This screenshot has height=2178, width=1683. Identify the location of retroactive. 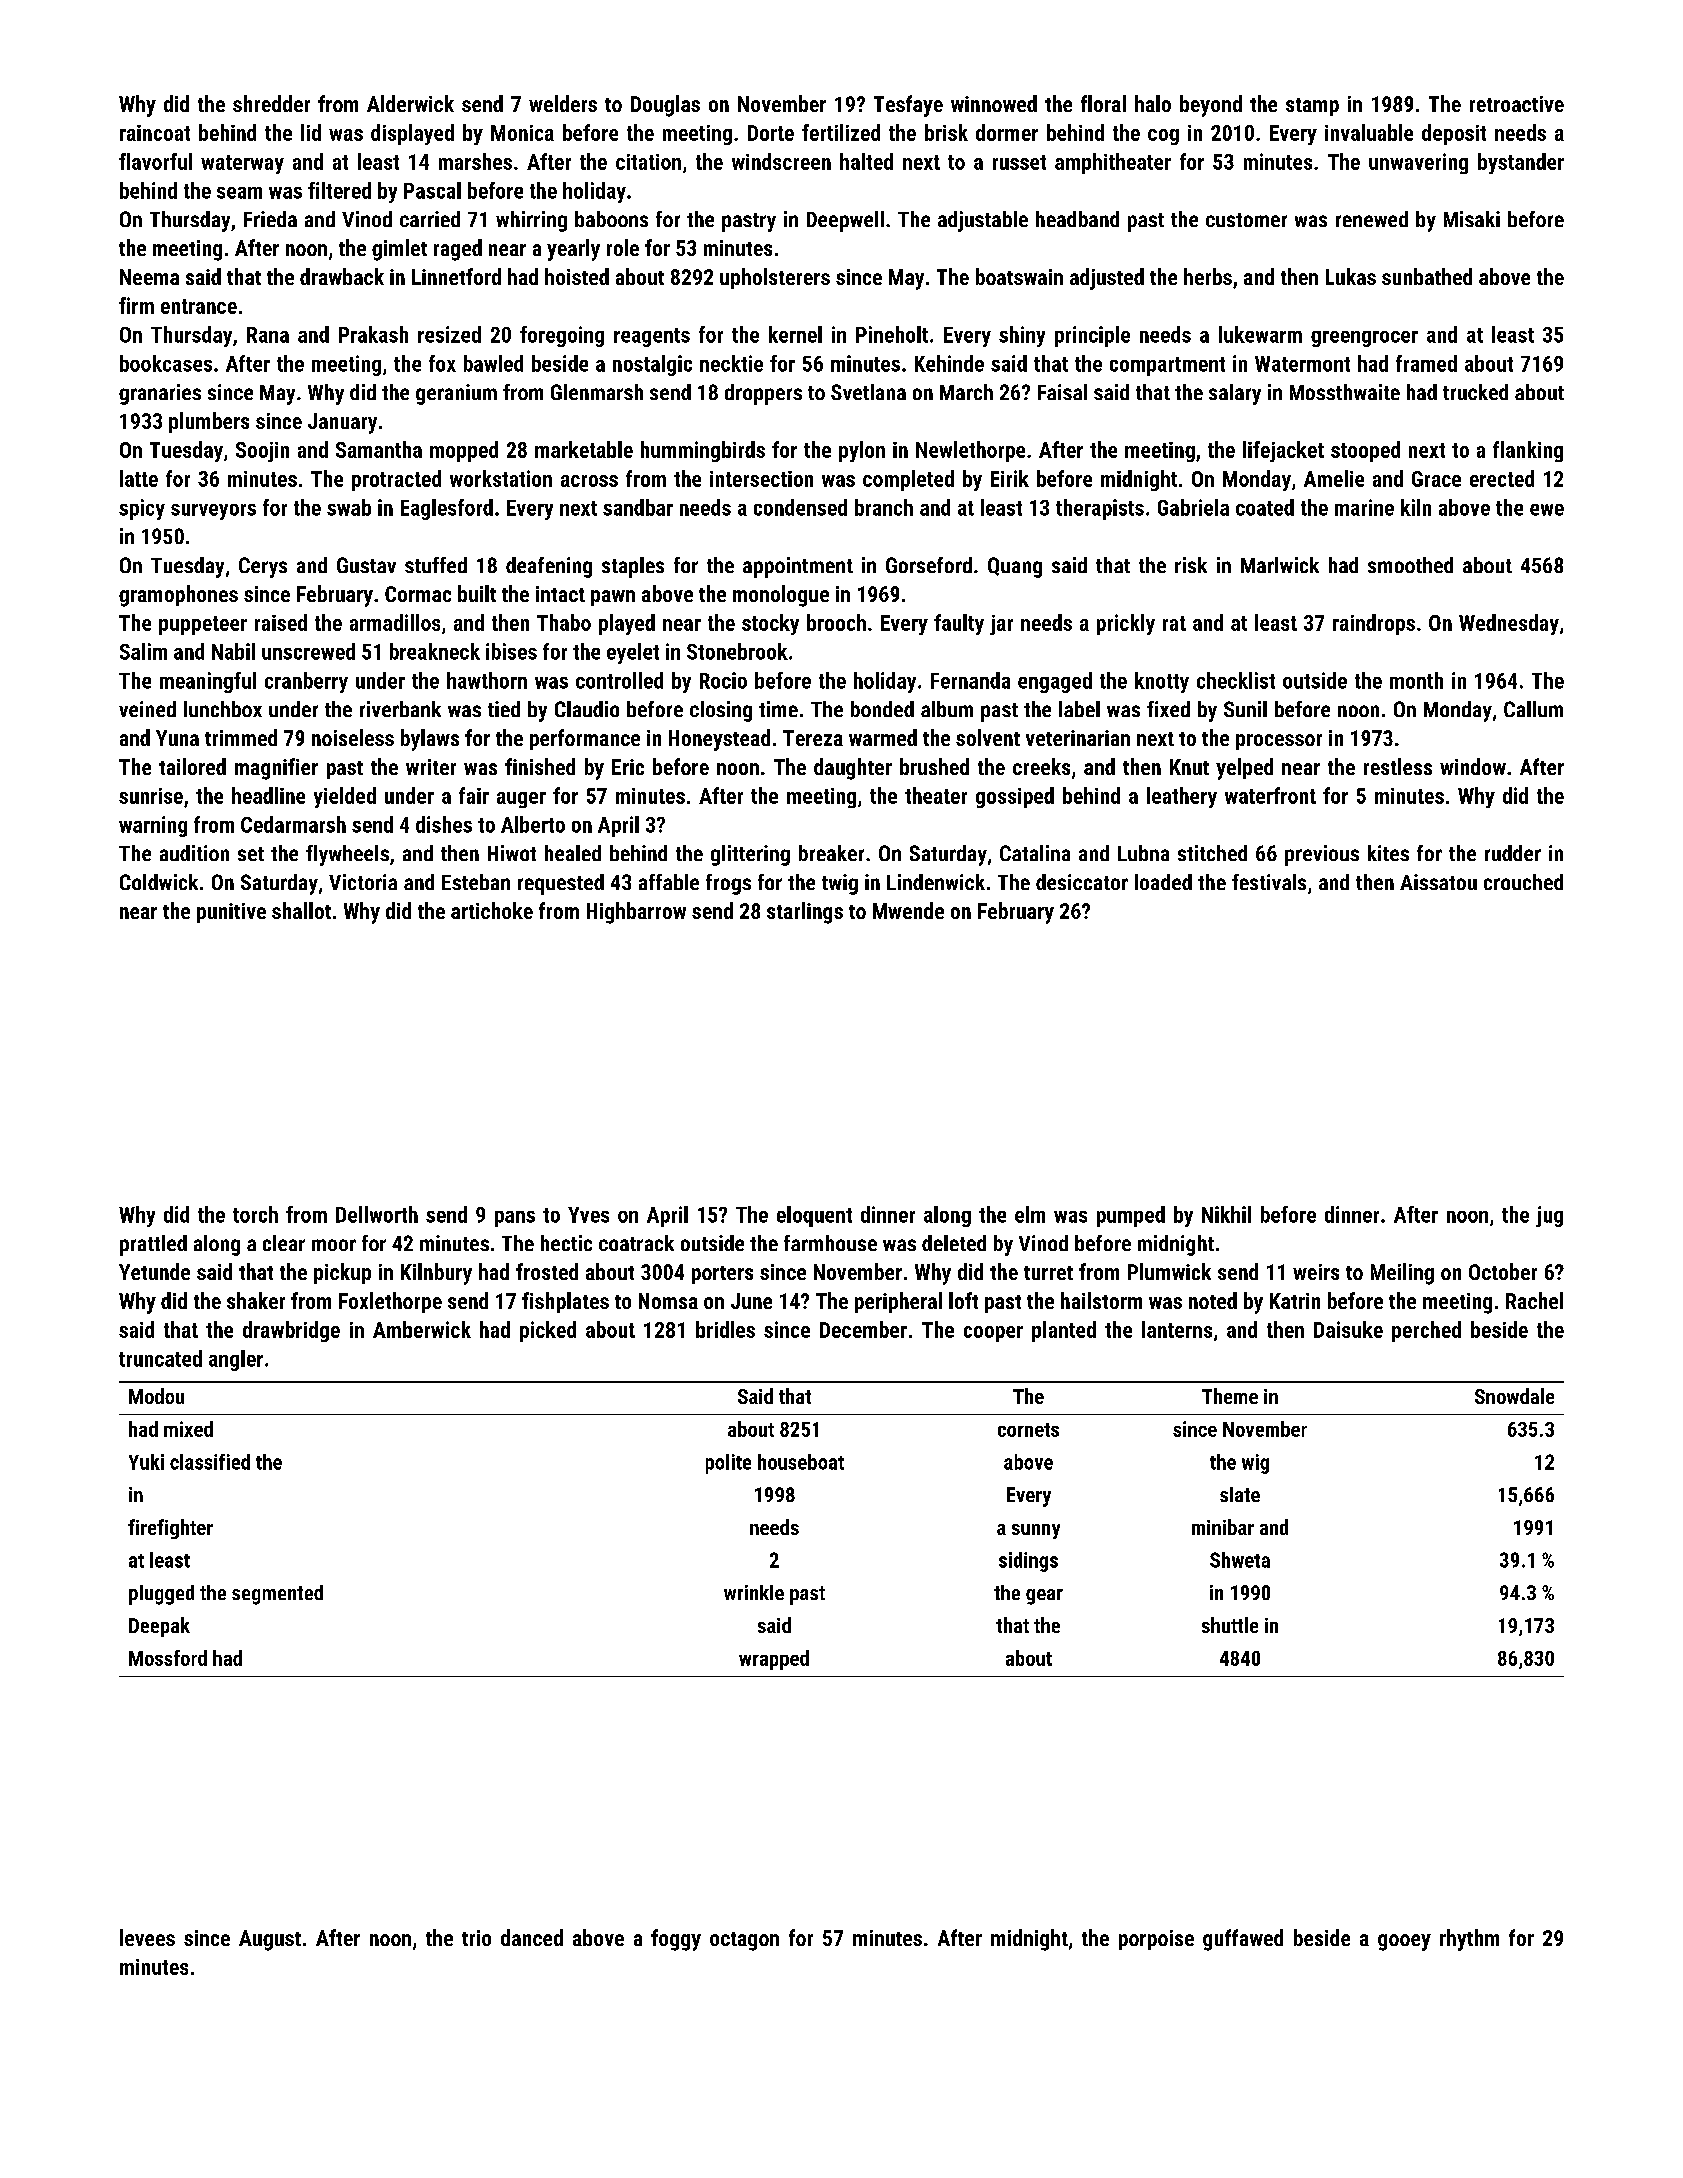
(1517, 104).
